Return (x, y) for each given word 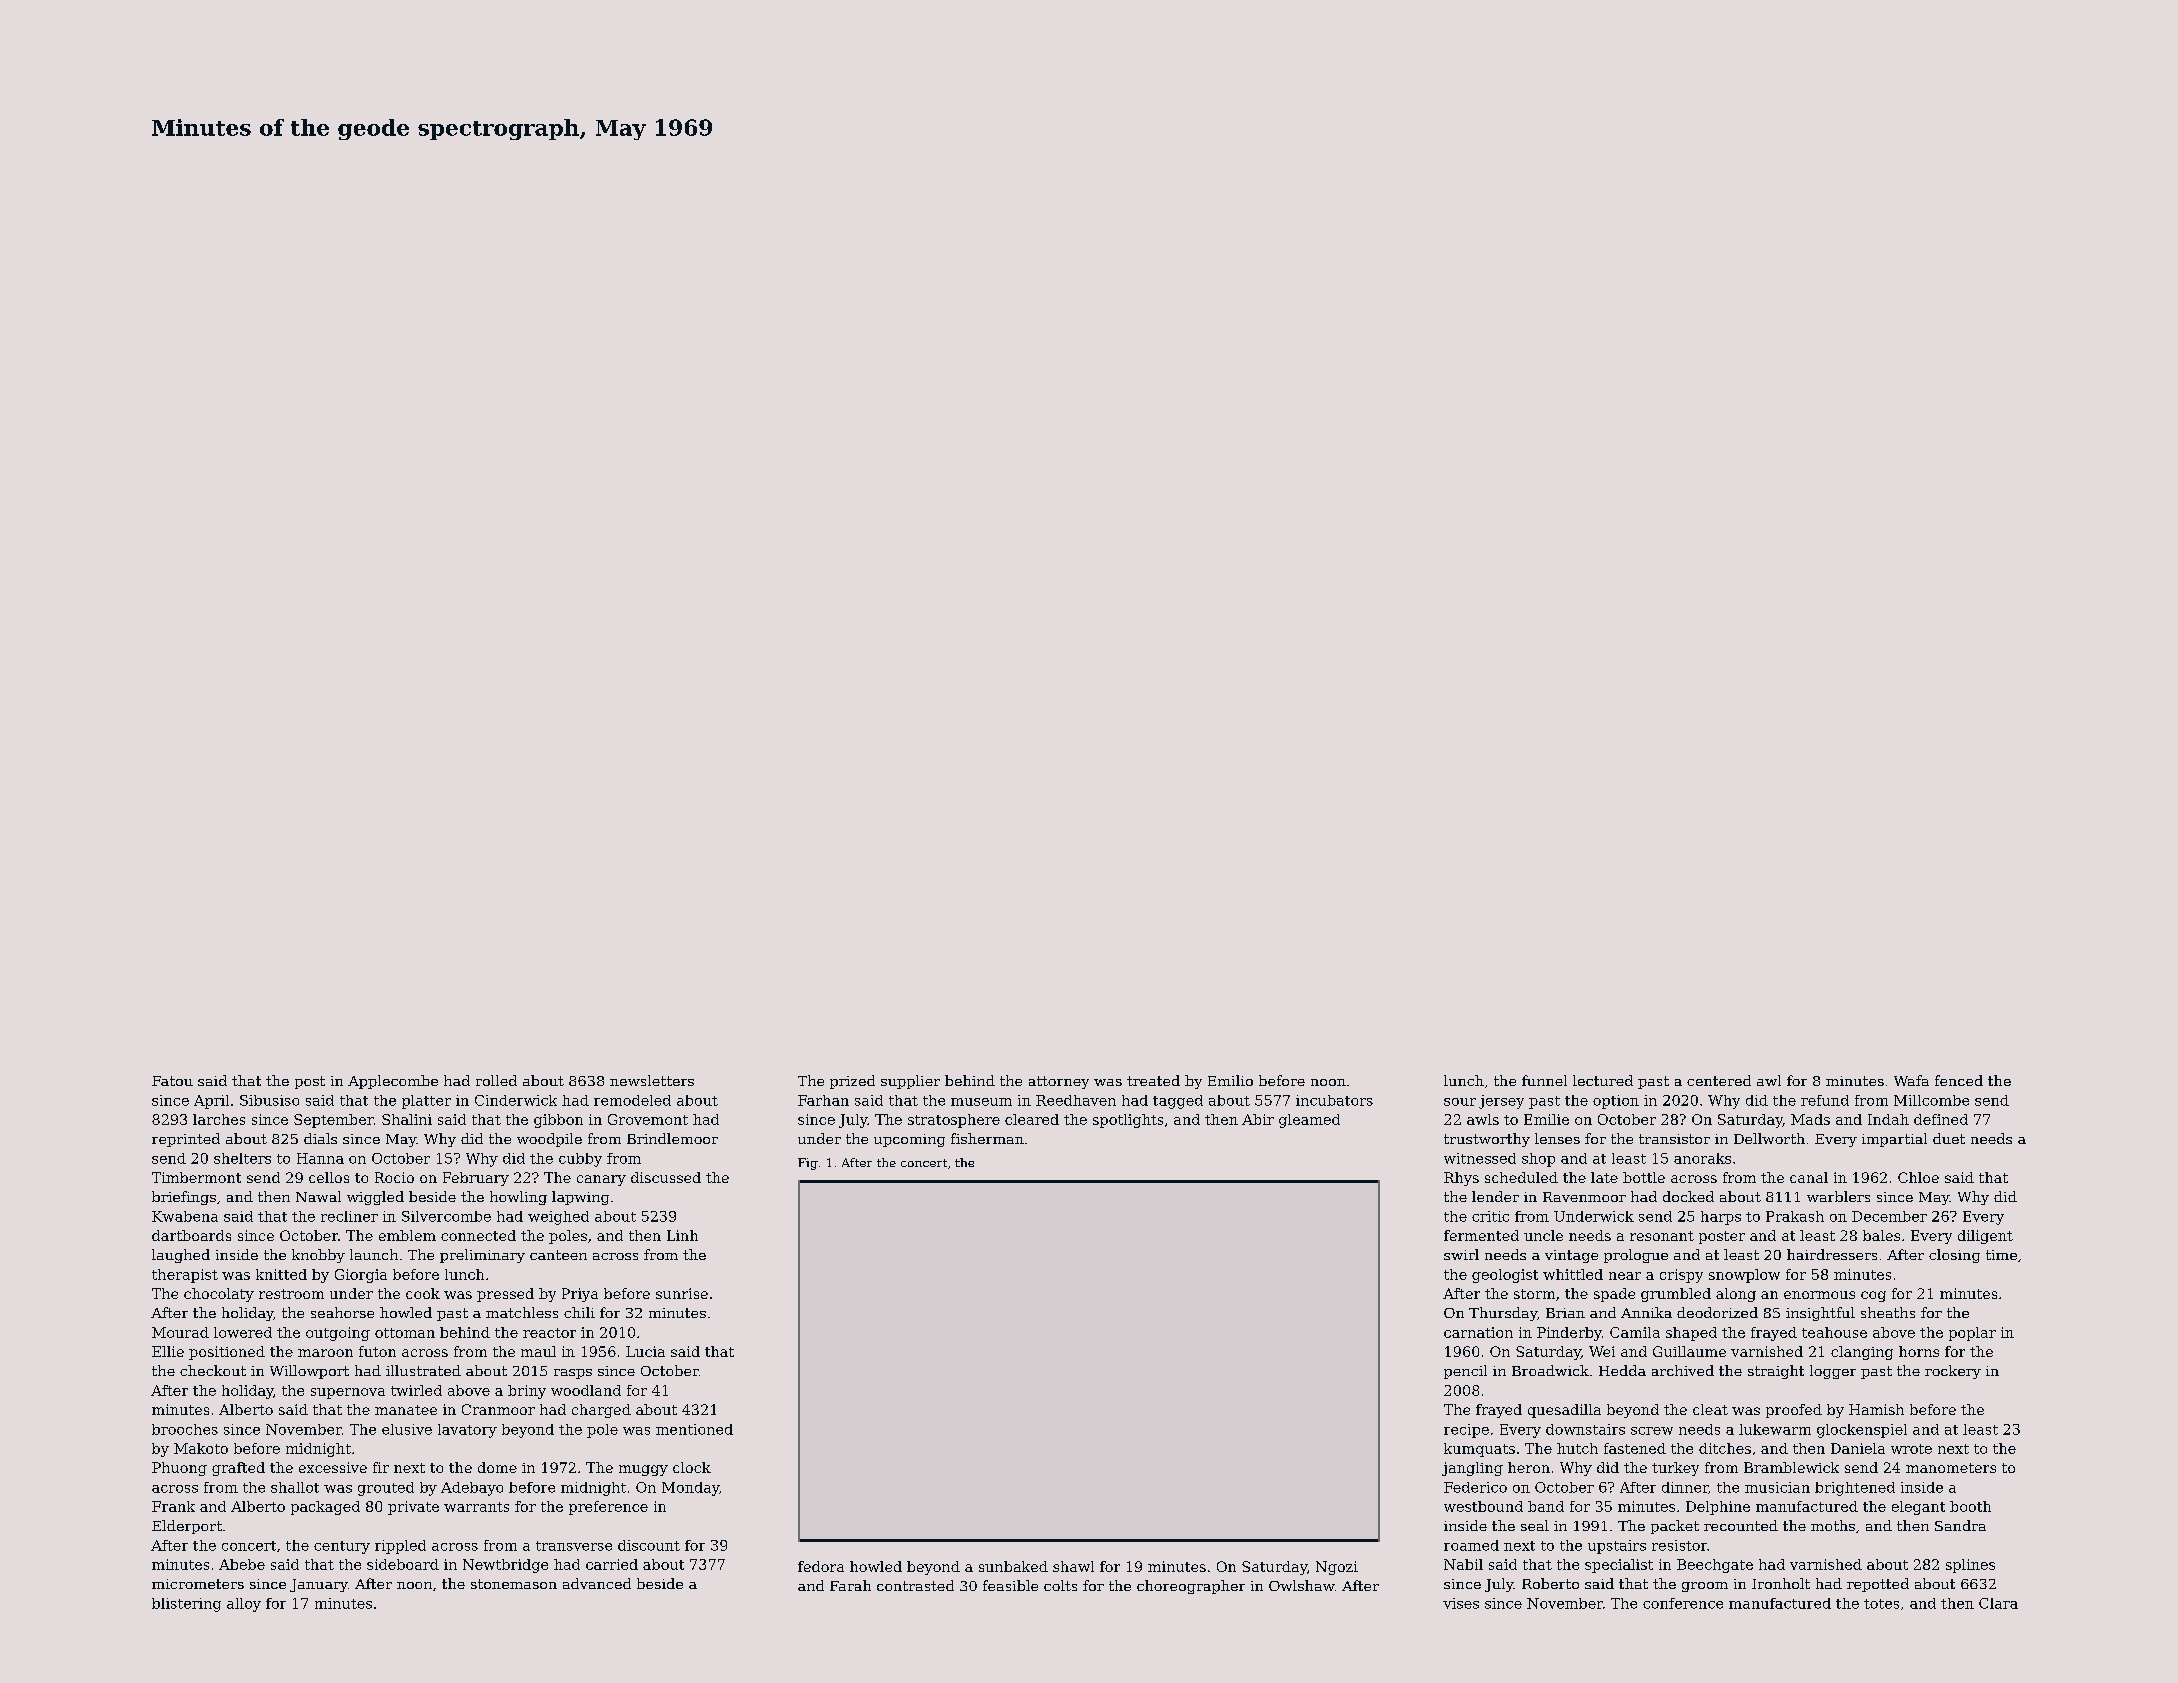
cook (423, 1293)
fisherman (987, 1138)
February (476, 1179)
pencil (1465, 1372)
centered (1719, 1080)
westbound (1483, 1506)
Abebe (242, 1564)
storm (1534, 1294)
